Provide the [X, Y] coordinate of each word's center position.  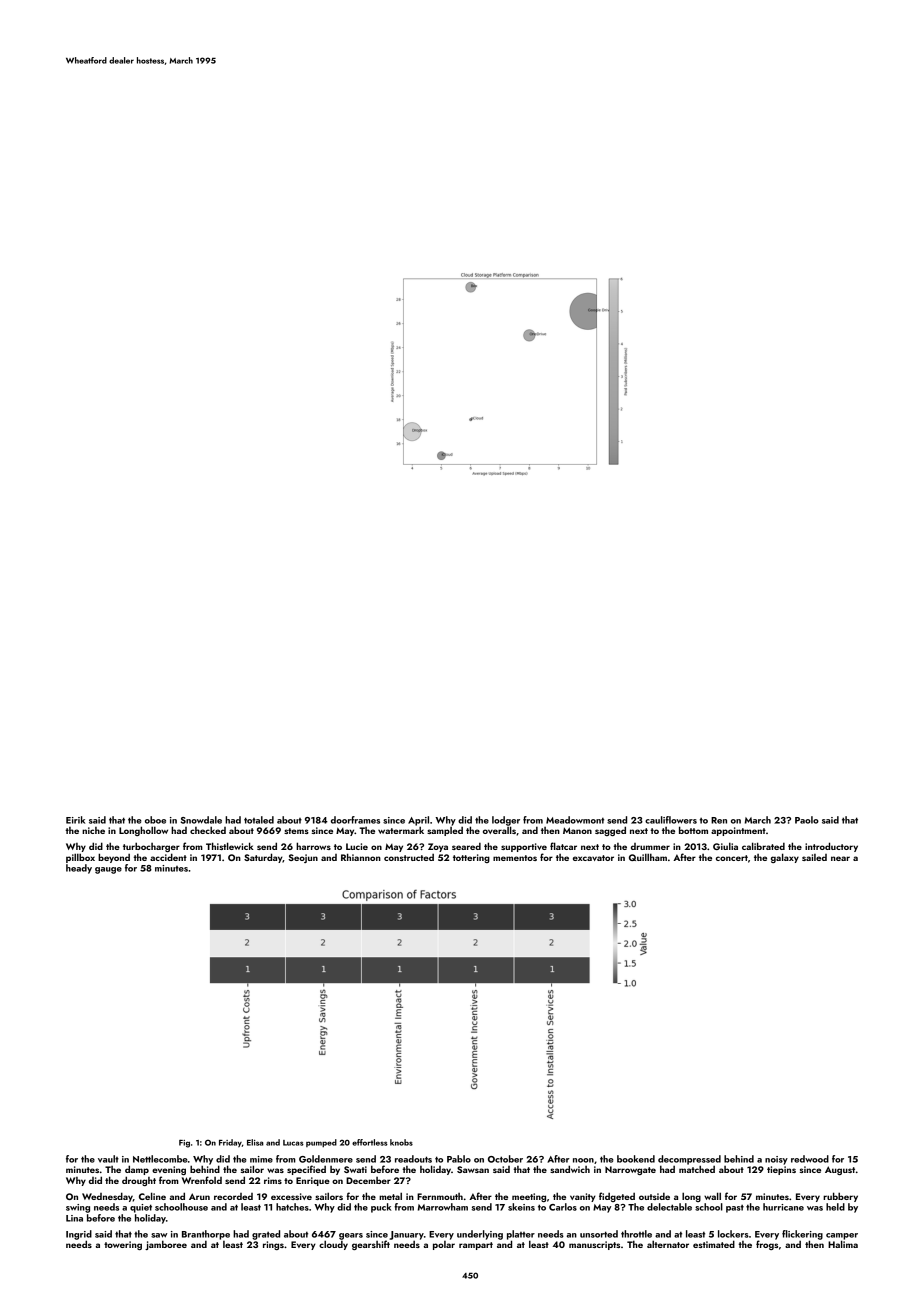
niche [93, 830]
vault [108, 1159]
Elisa [255, 1142]
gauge [108, 870]
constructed [409, 857]
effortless [370, 1142]
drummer [650, 846]
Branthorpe [206, 1235]
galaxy [785, 858]
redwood [810, 1159]
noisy [776, 1160]
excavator [593, 858]
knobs [401, 1142]
